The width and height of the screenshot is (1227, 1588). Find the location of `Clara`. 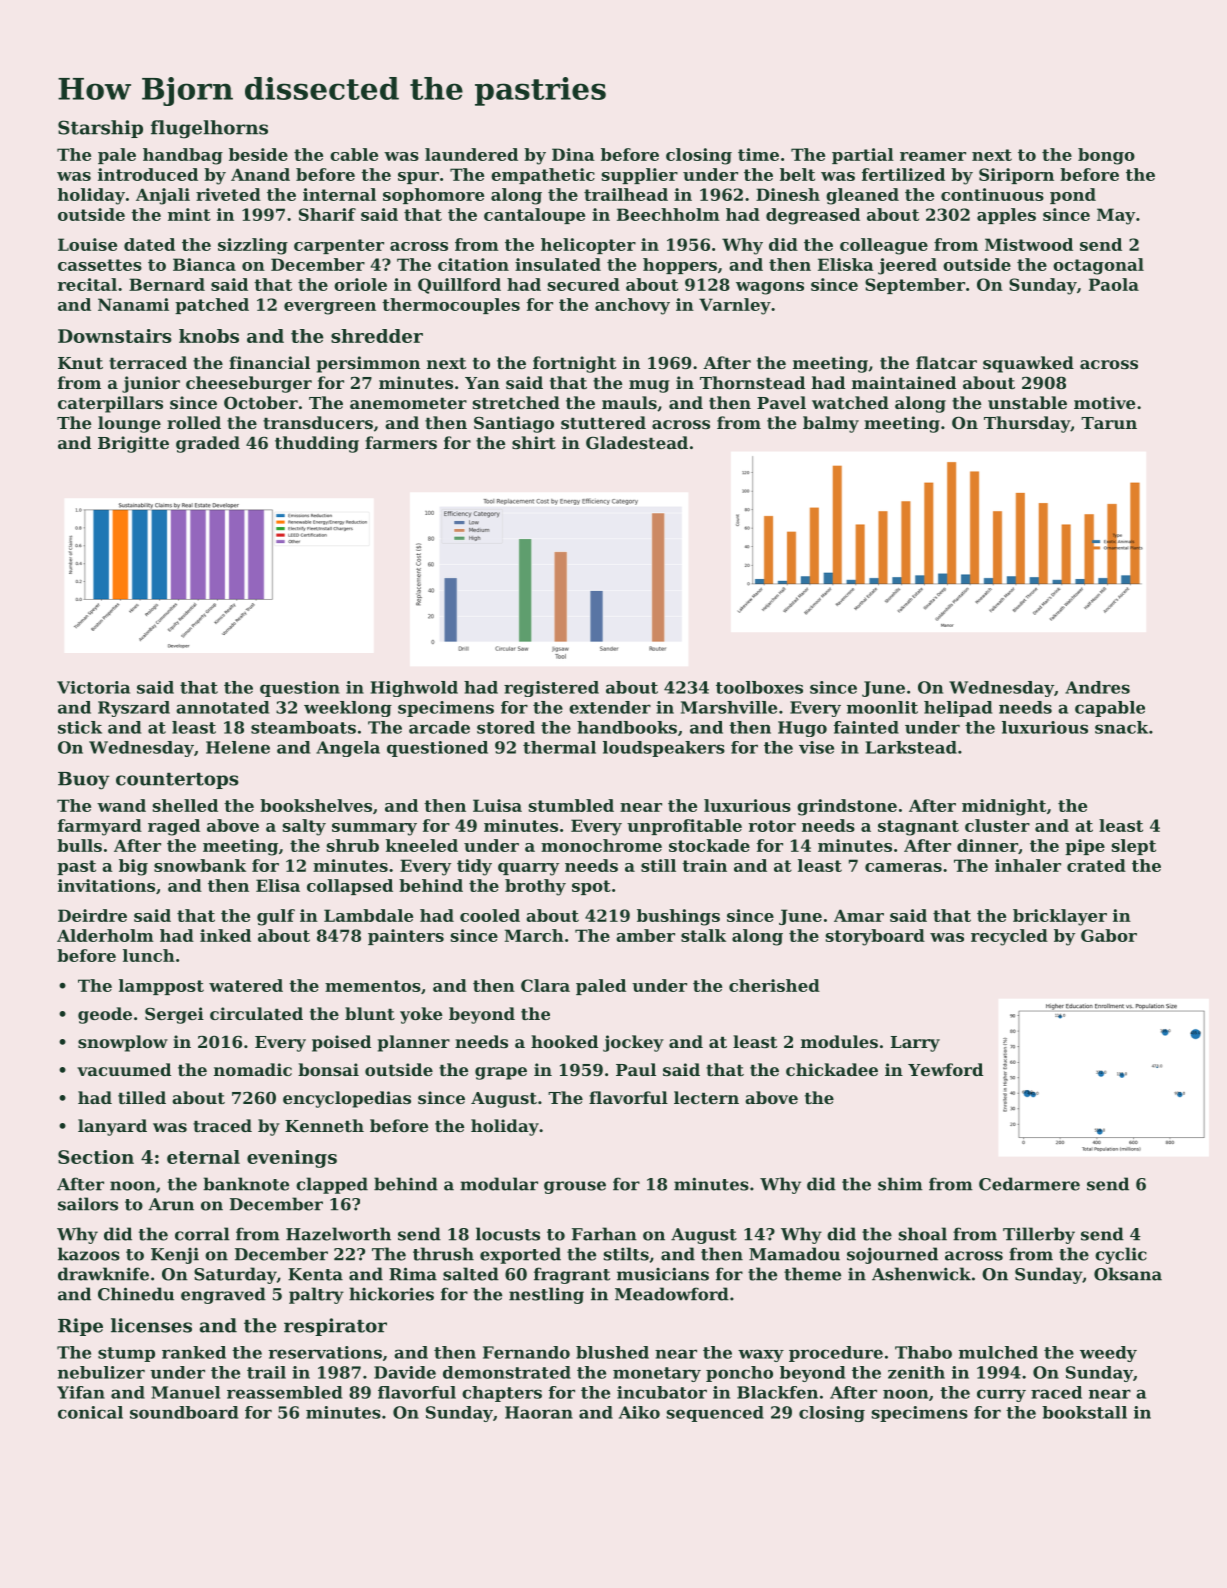

Clara is located at coordinates (545, 985).
